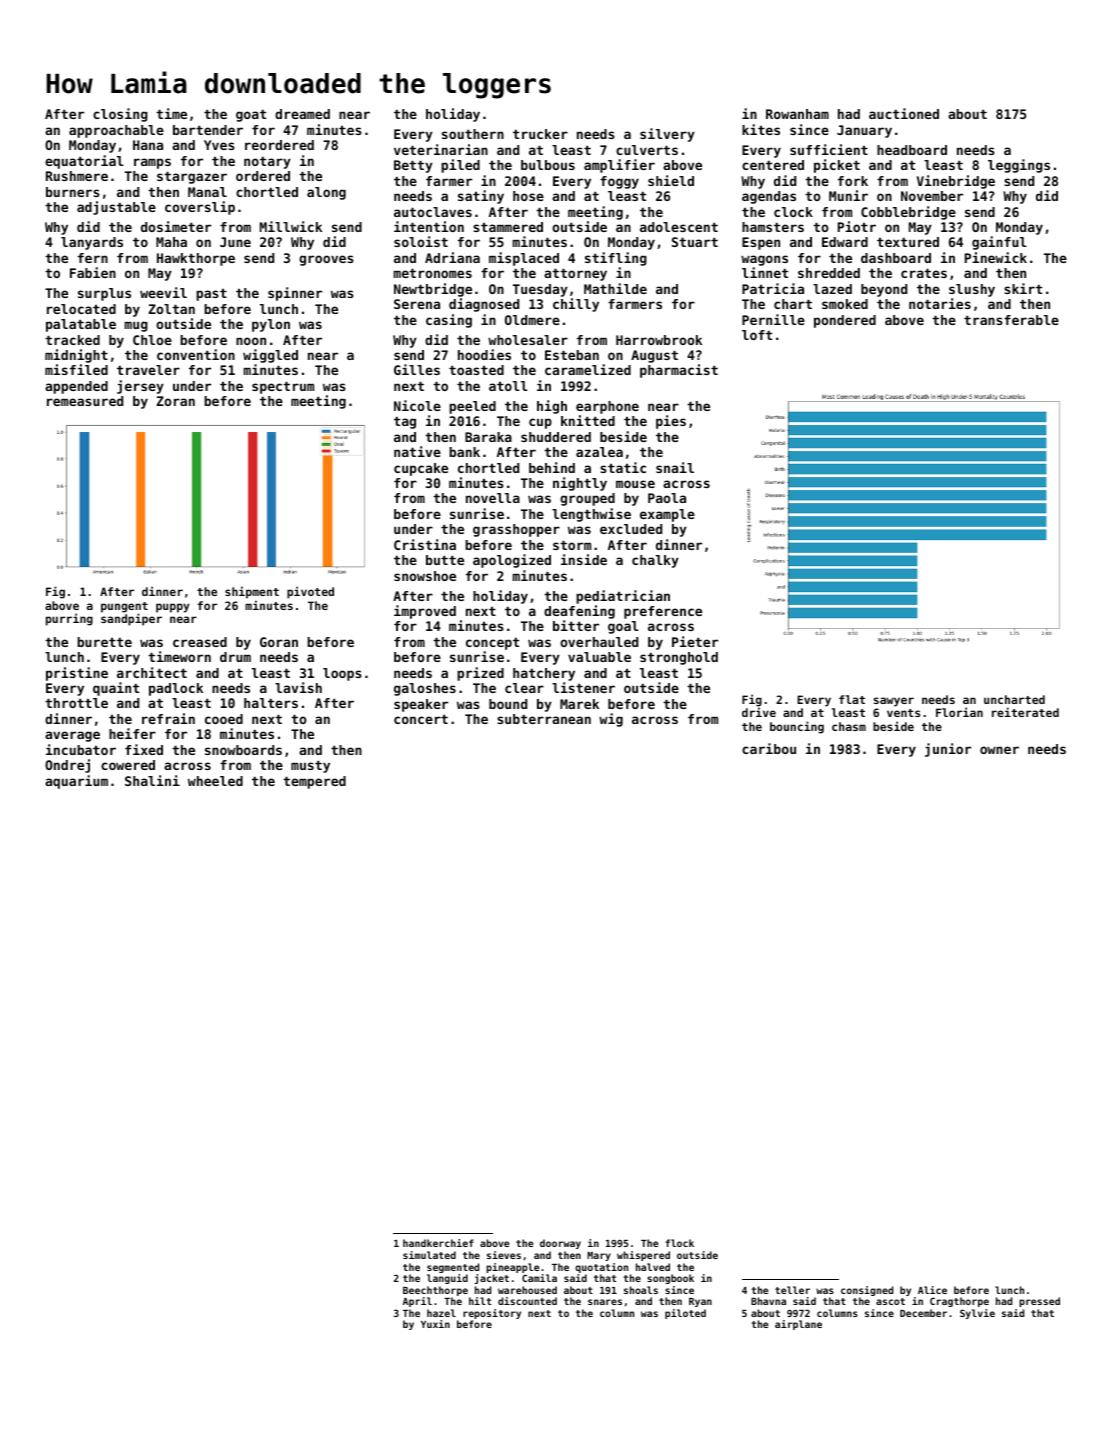  I want to click on doorway, so click(560, 1244).
